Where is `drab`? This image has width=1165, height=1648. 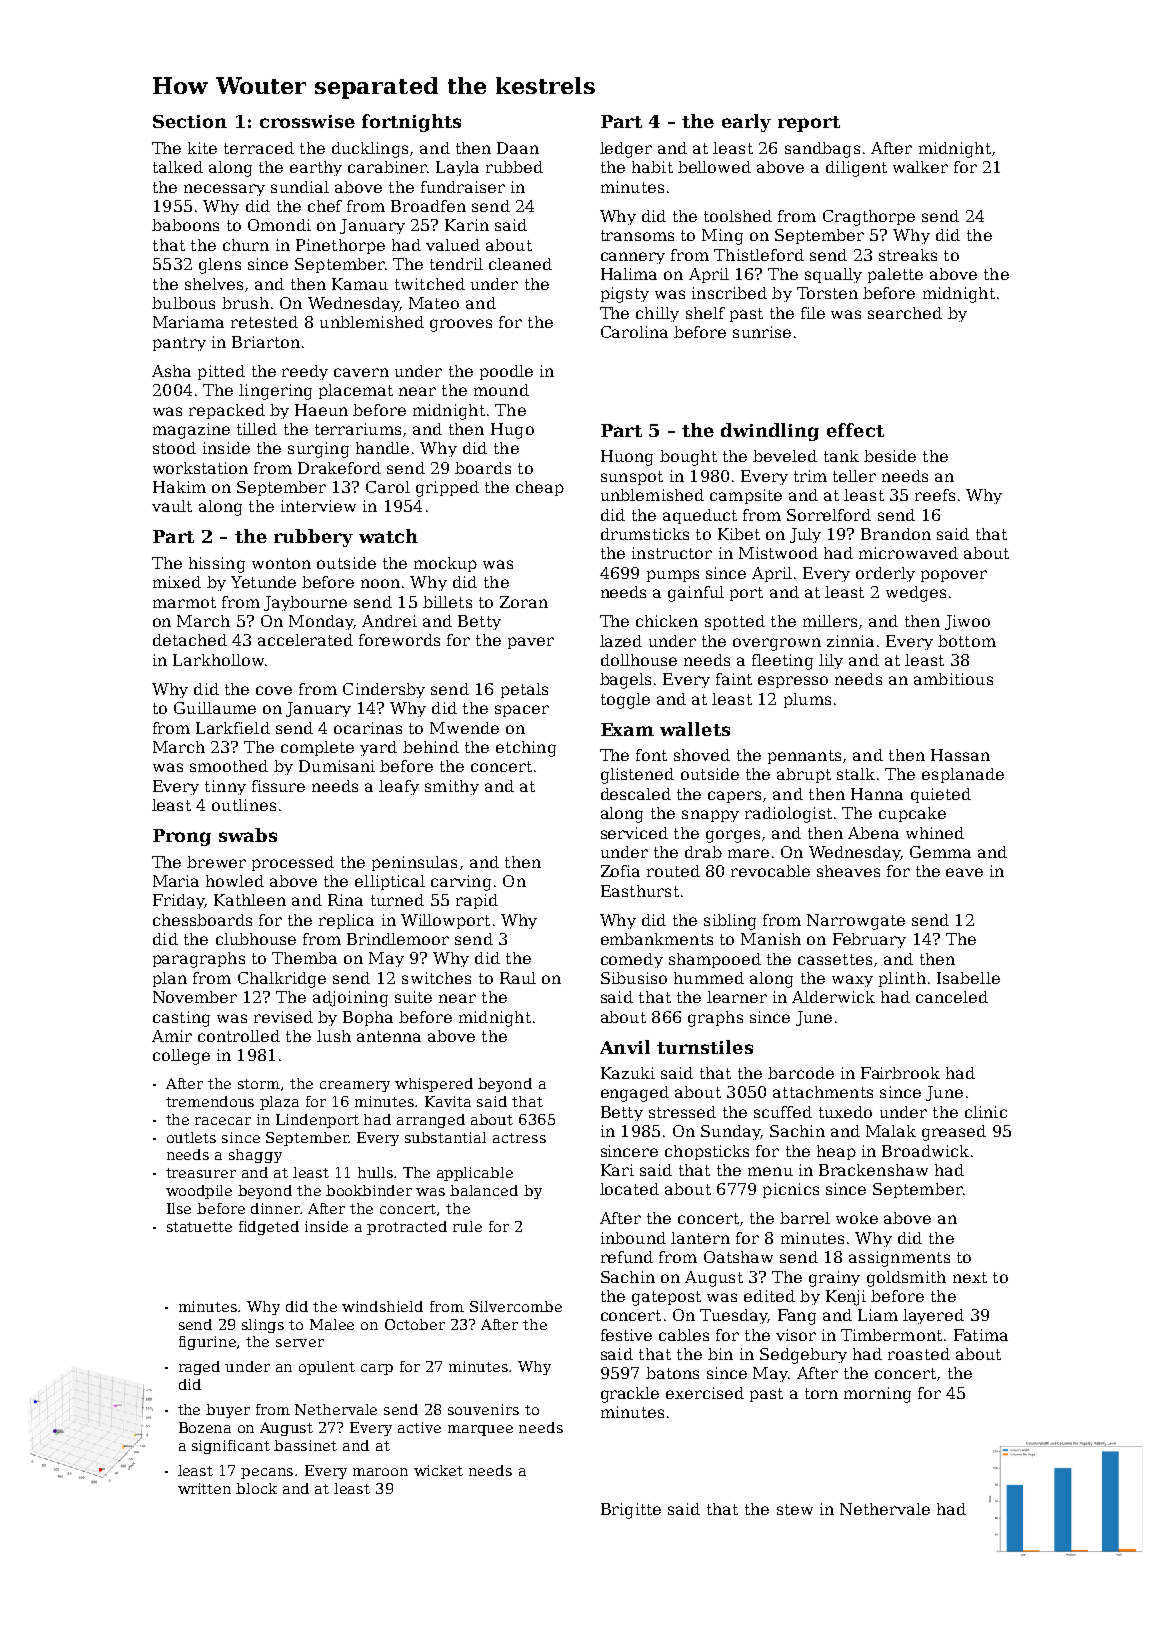 drab is located at coordinates (703, 852).
